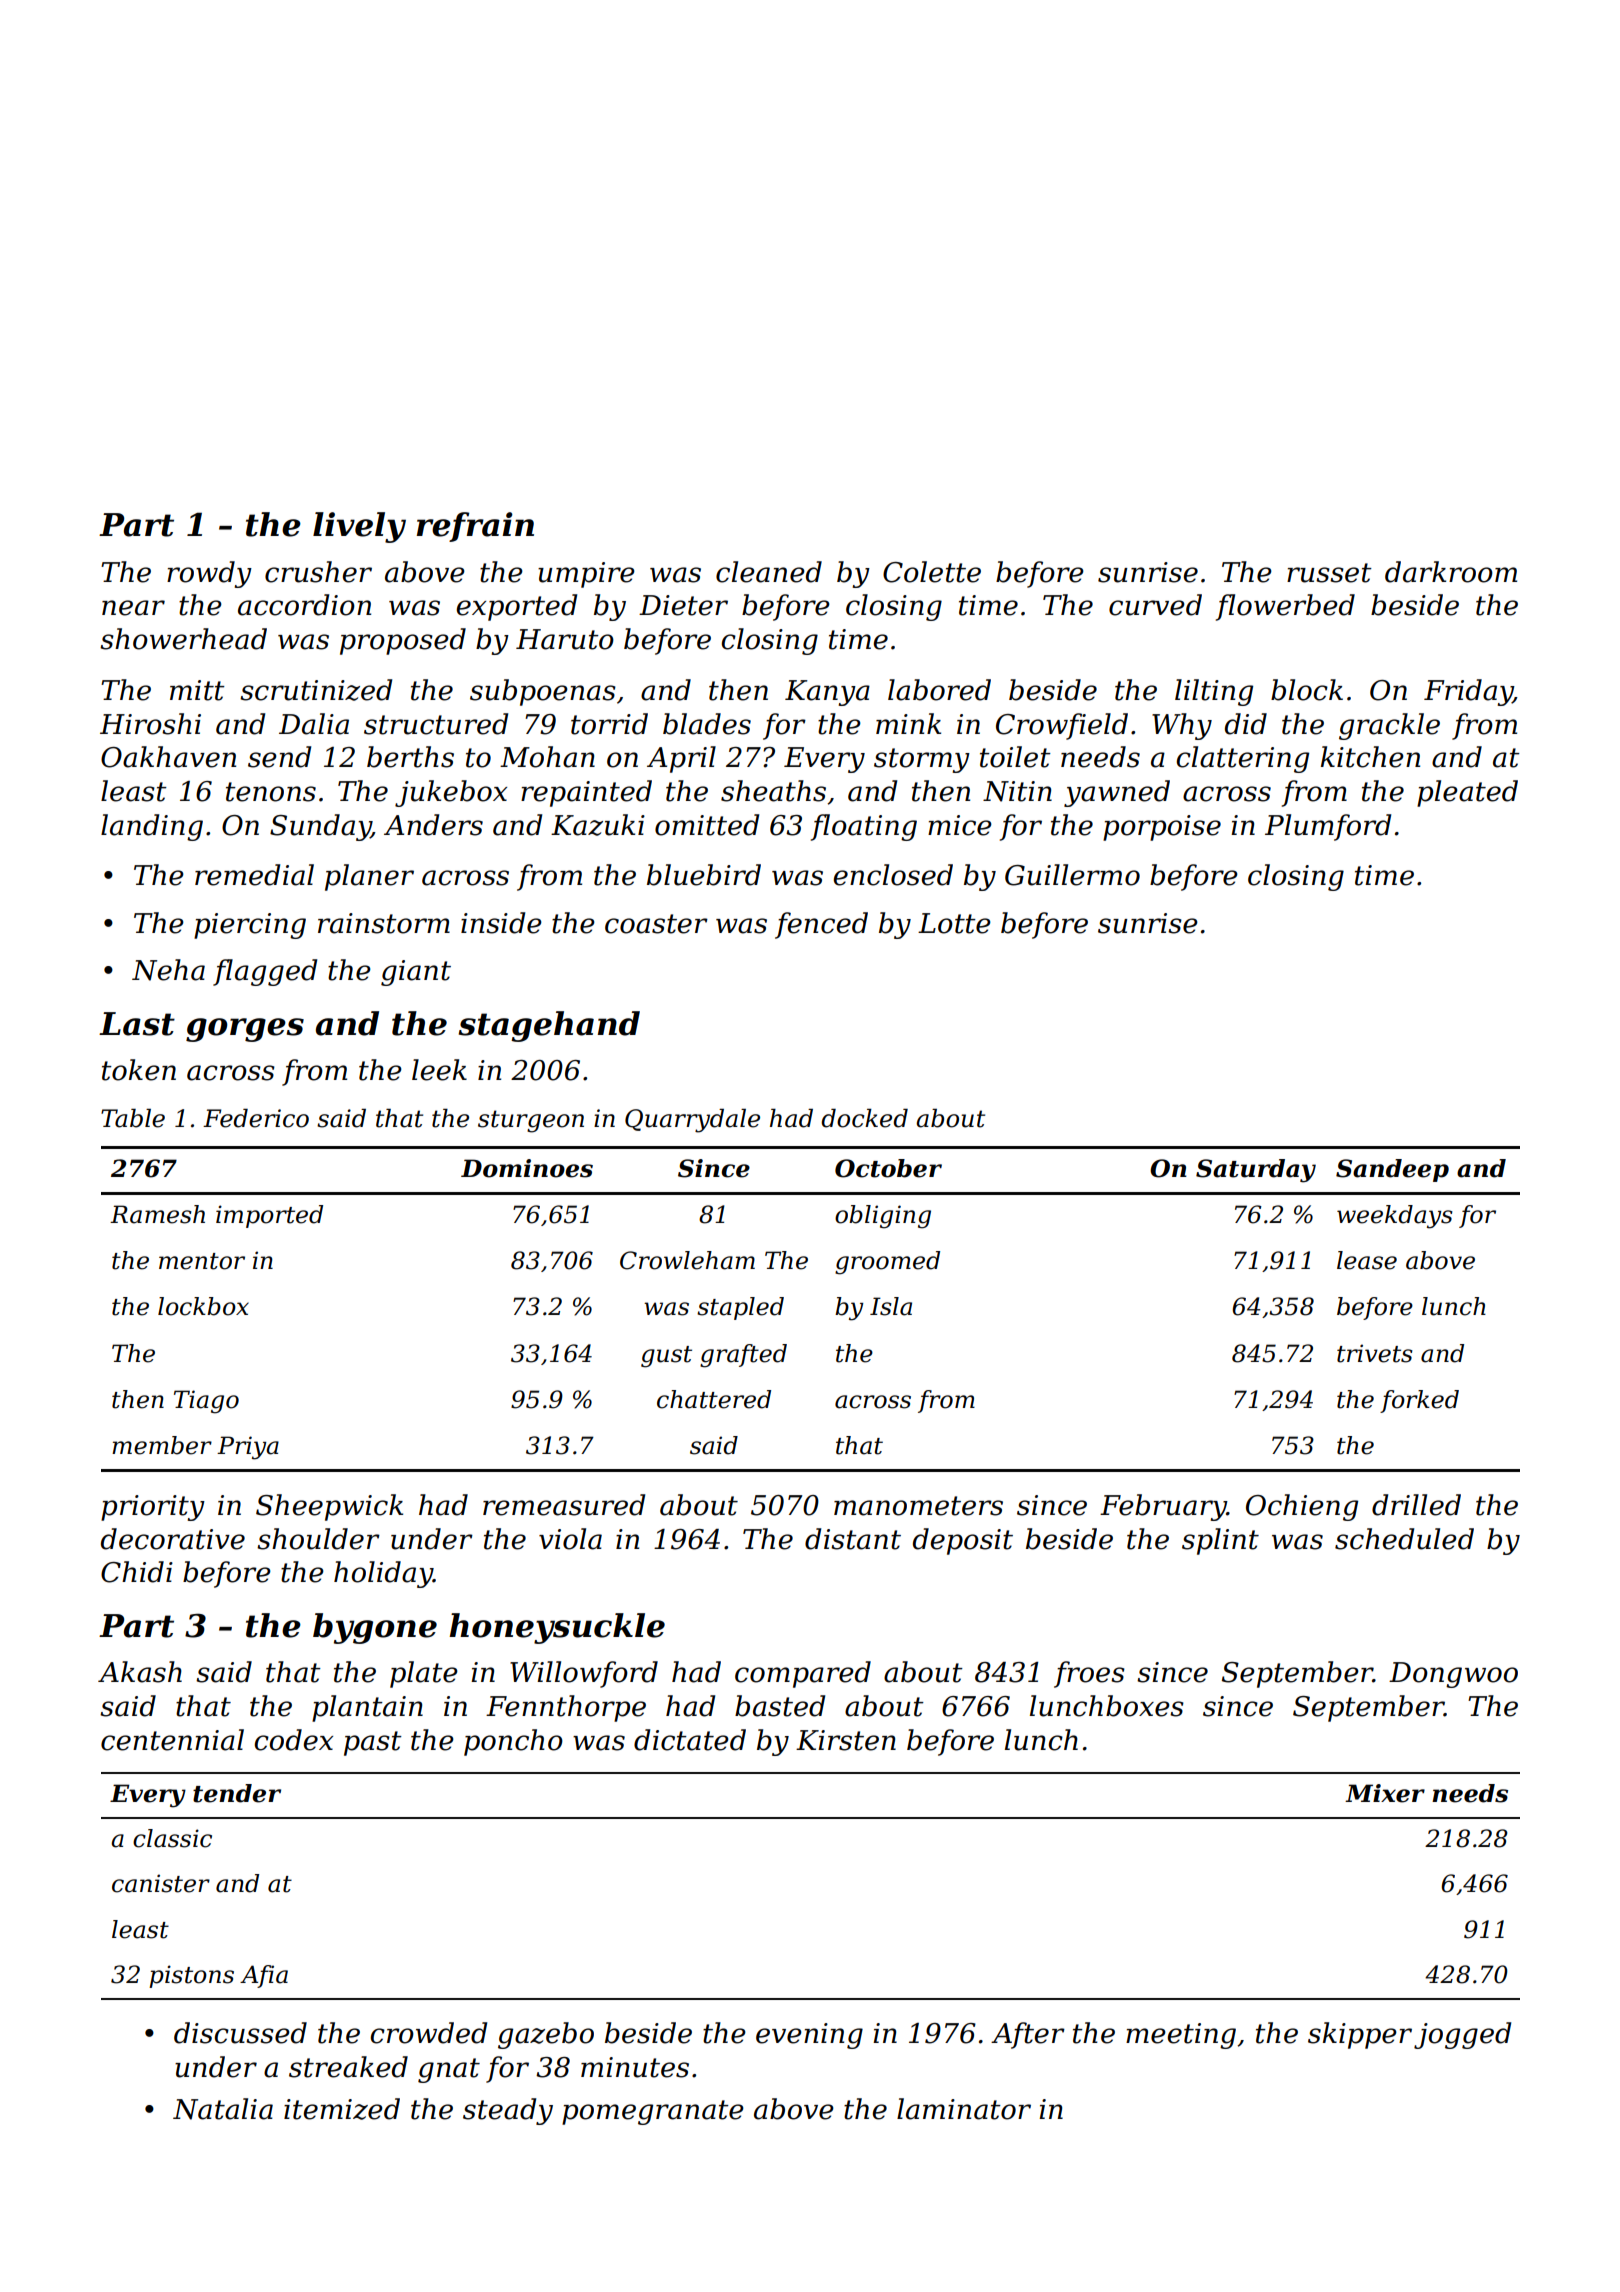 The image size is (1620, 2292). I want to click on scheduled, so click(1404, 1539).
